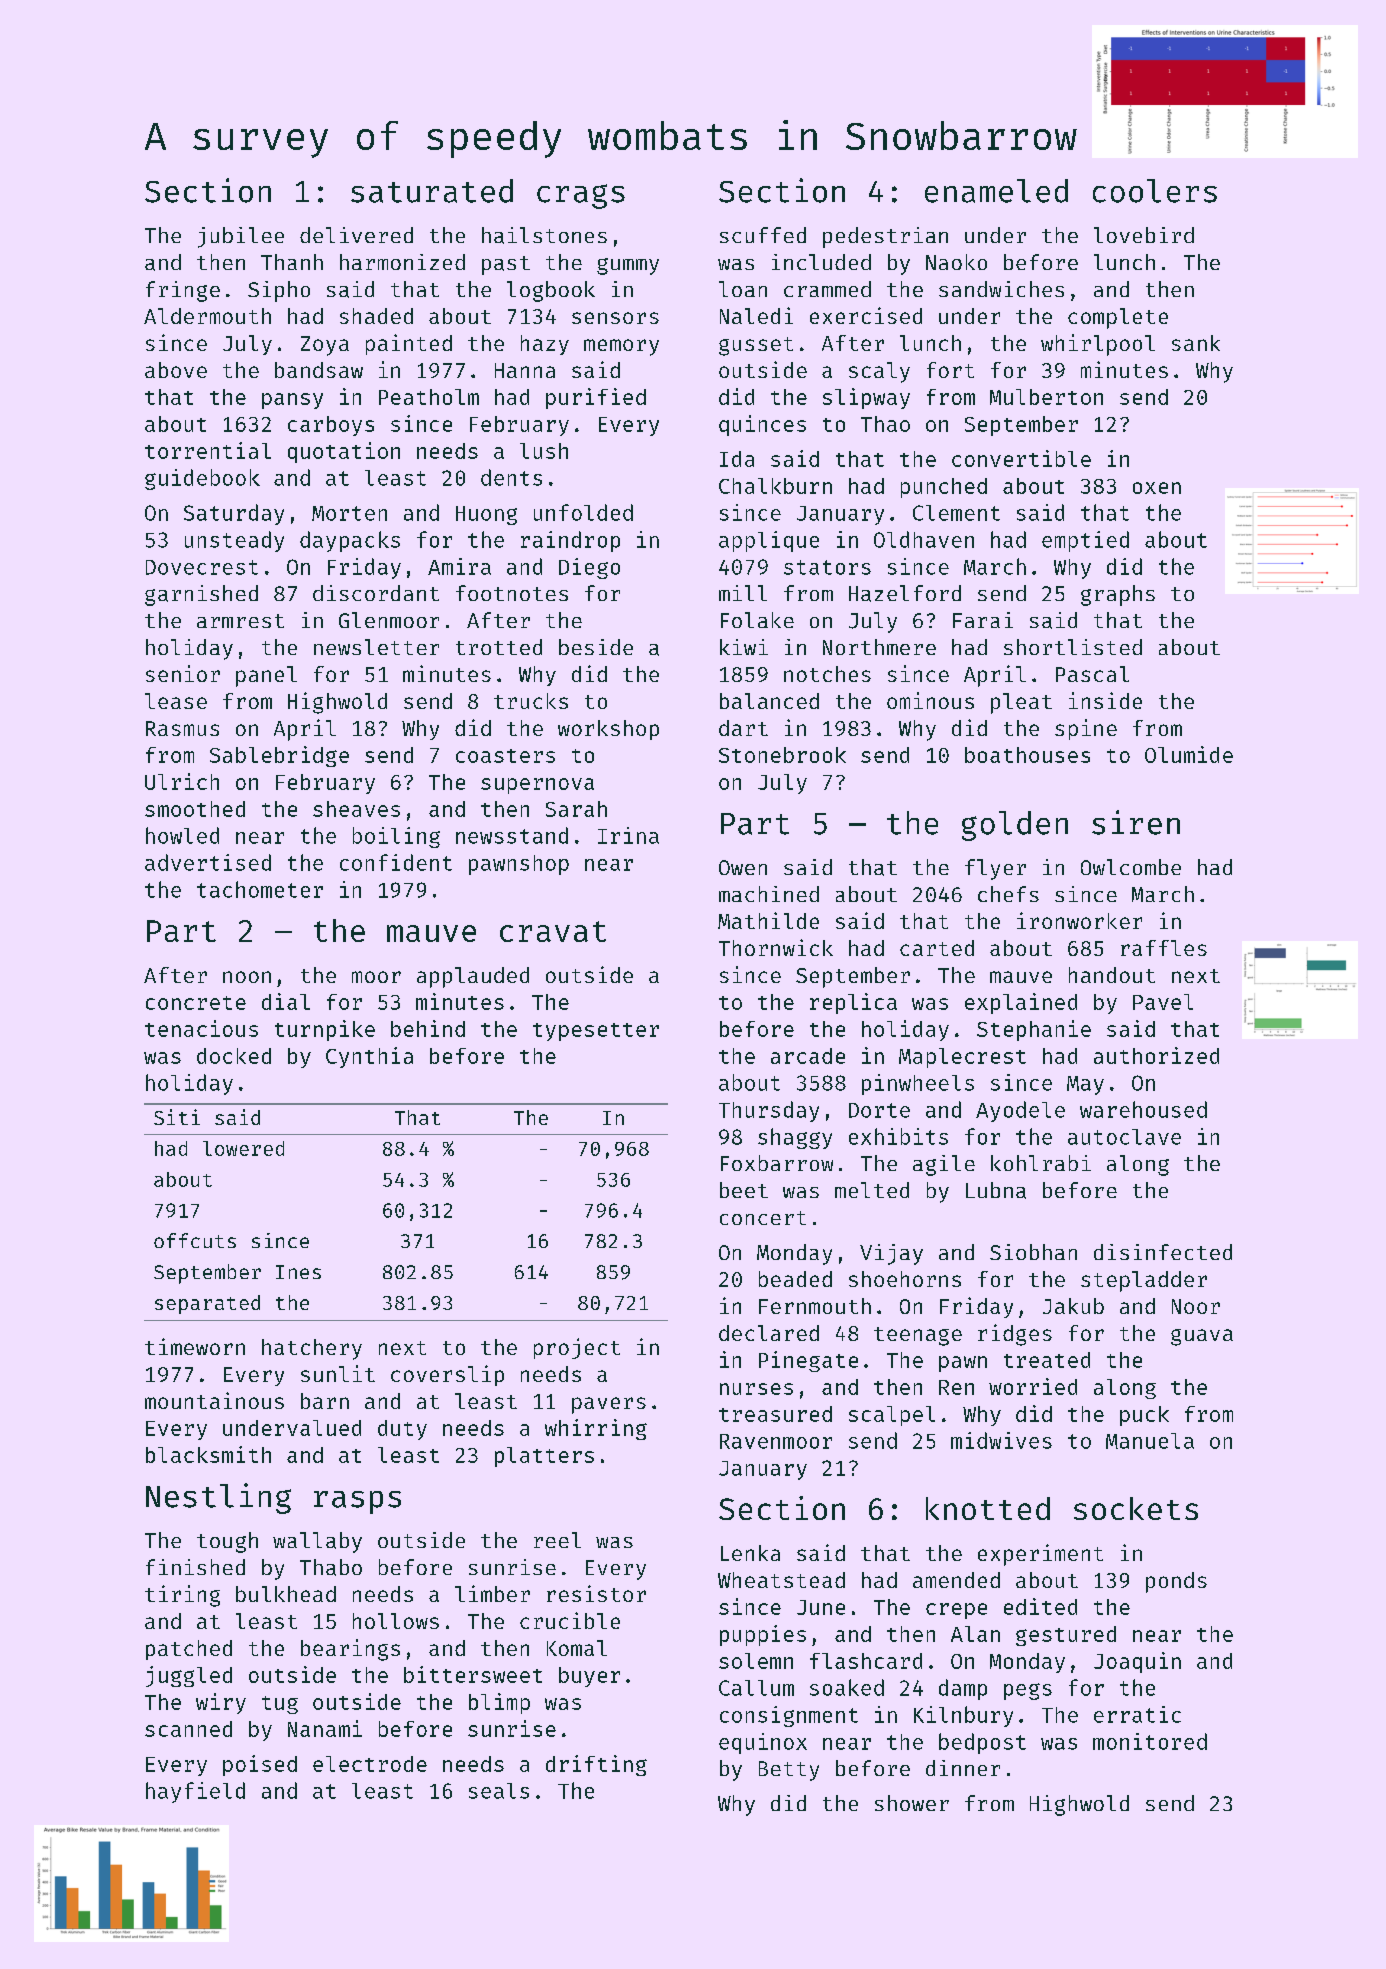 Image resolution: width=1386 pixels, height=1969 pixels. What do you see at coordinates (589, 568) in the document?
I see `Diego` at bounding box center [589, 568].
